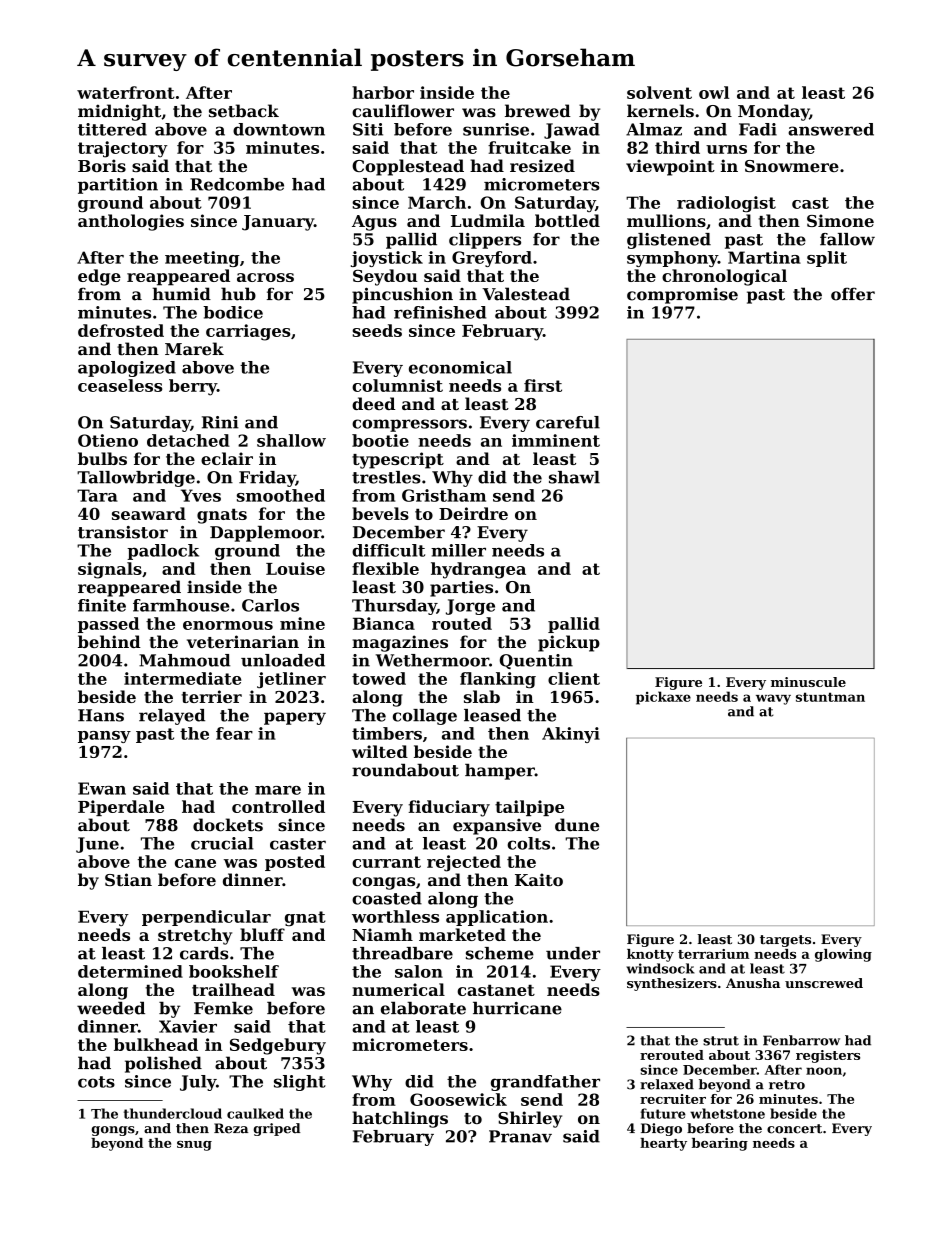 This screenshot has width=952, height=1233. What do you see at coordinates (682, 296) in the screenshot?
I see `compromise` at bounding box center [682, 296].
